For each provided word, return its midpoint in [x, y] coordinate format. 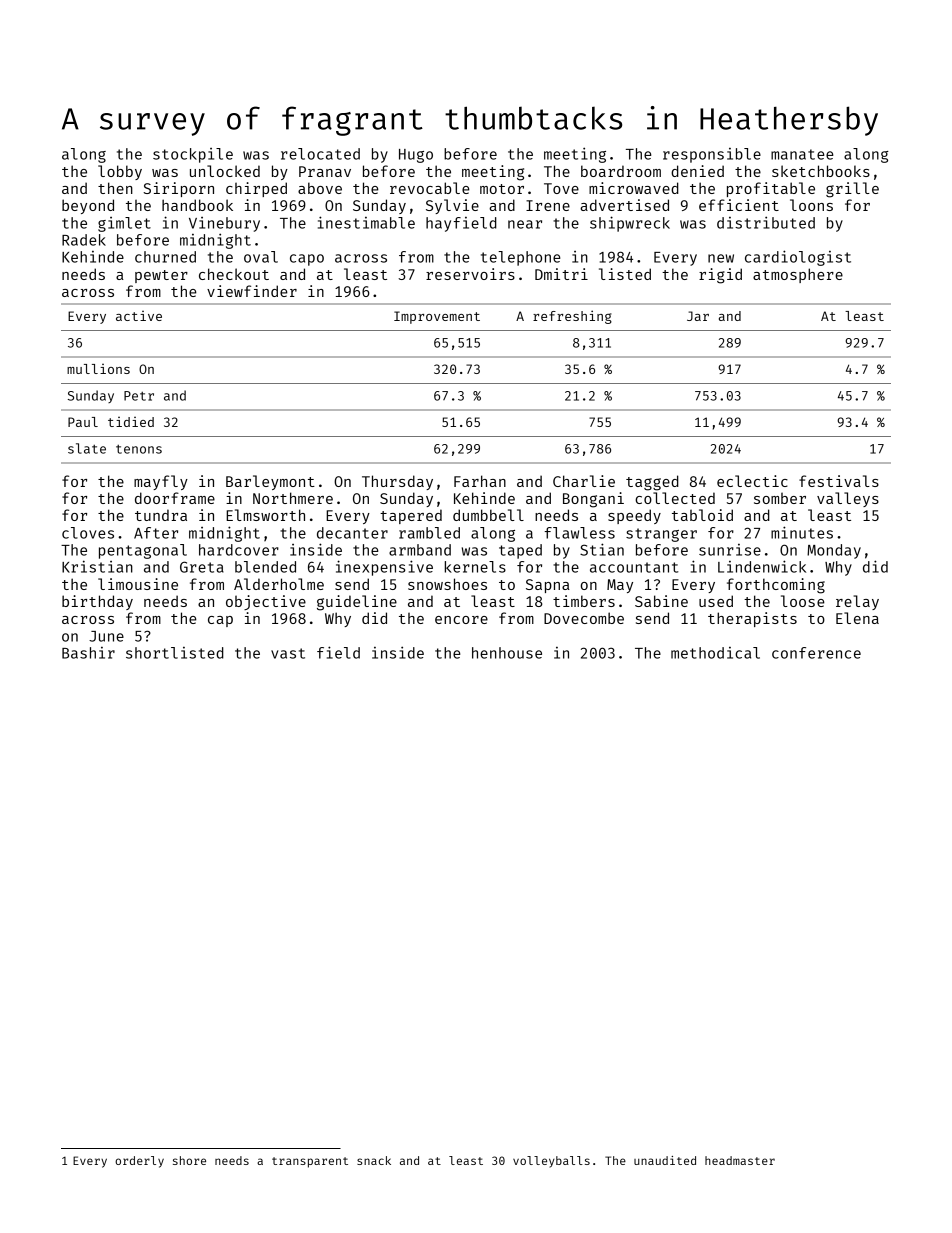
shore [189, 1160]
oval [261, 257]
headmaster [740, 1160]
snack [374, 1160]
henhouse [507, 653]
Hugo [416, 156]
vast [288, 653]
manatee [802, 154]
